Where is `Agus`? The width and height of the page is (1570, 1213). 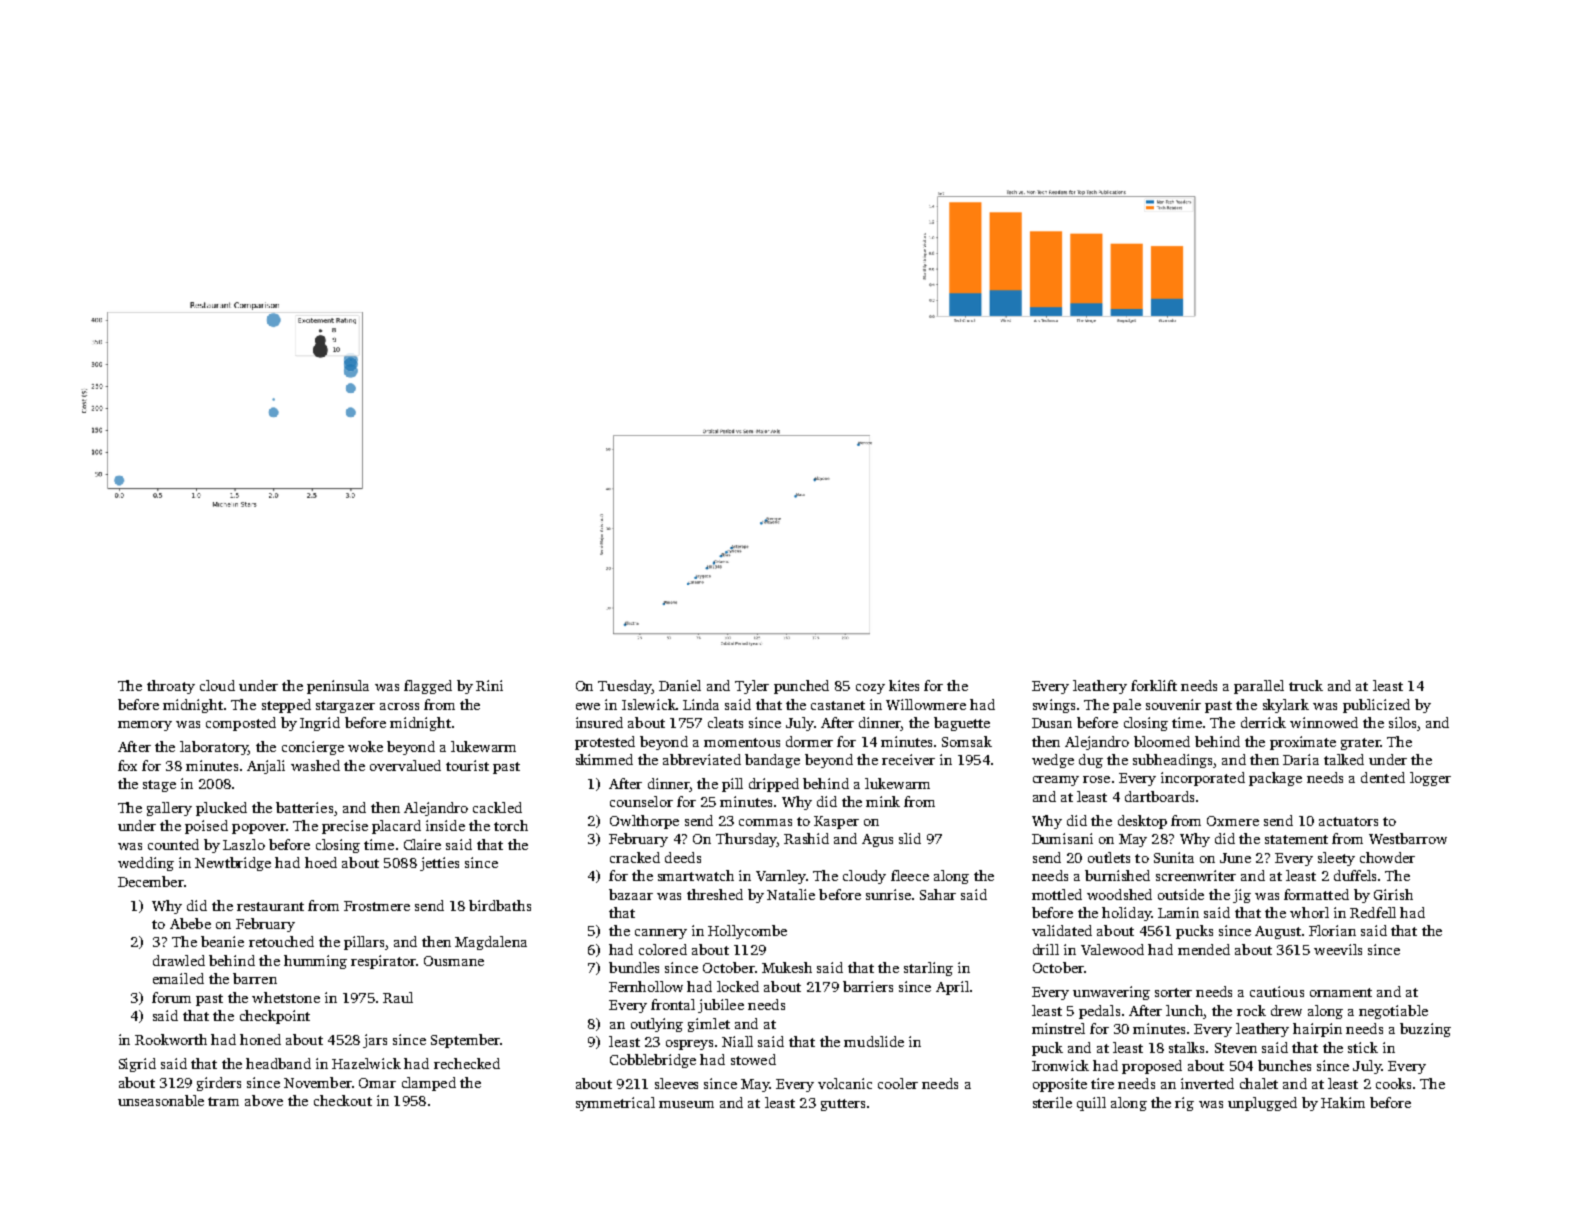
Agus is located at coordinates (877, 840).
